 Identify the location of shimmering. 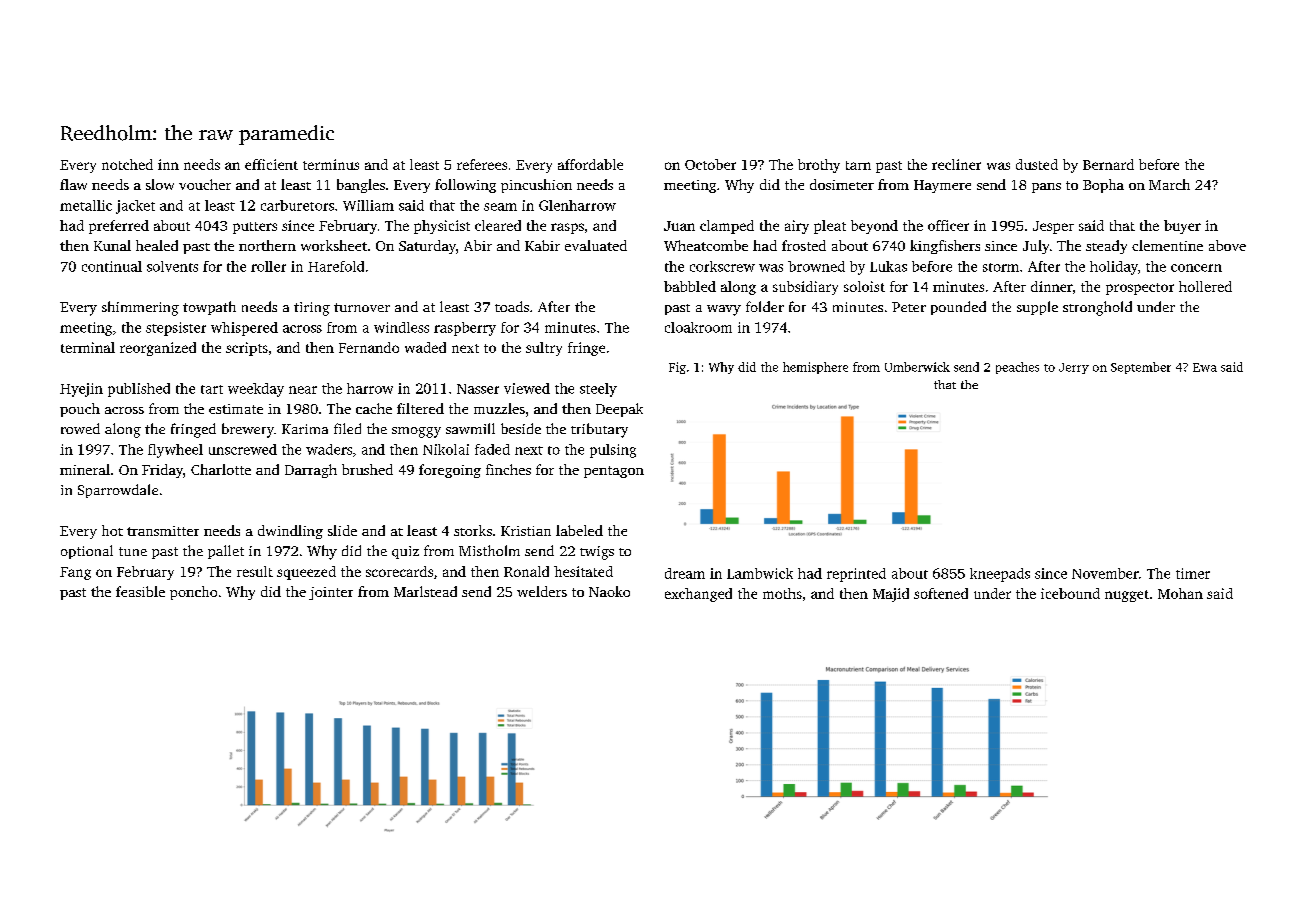
(140, 308).
